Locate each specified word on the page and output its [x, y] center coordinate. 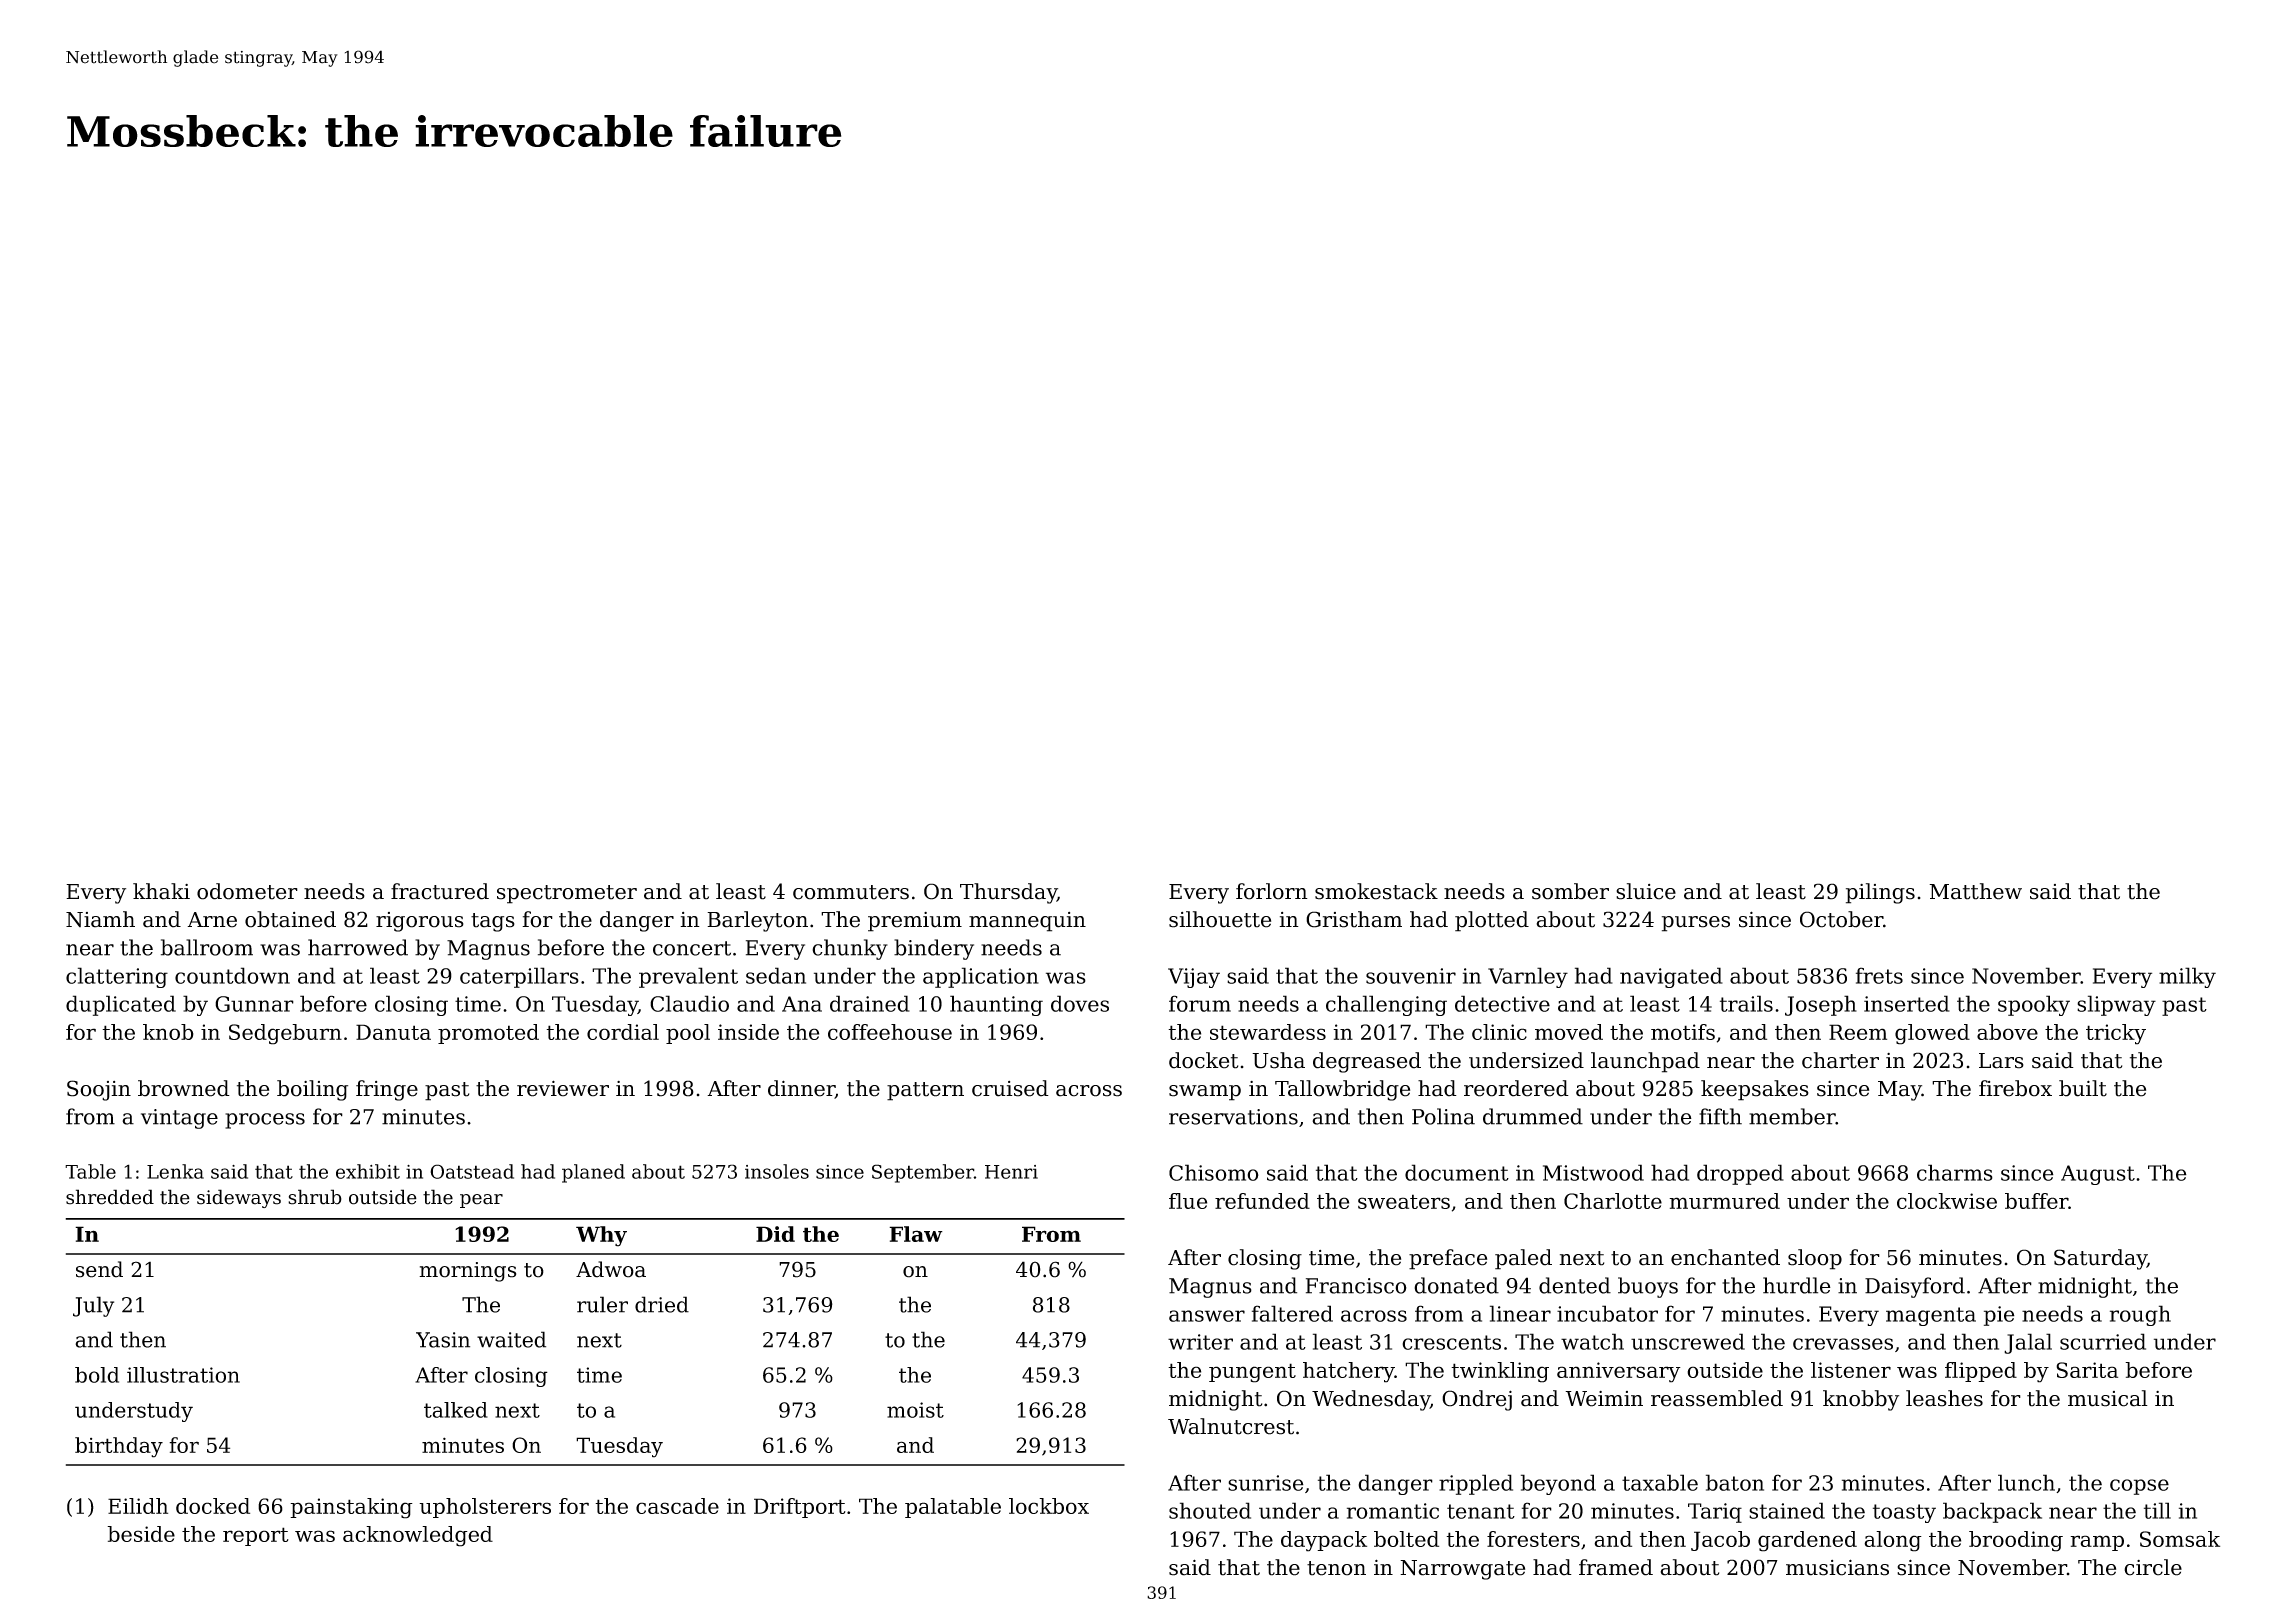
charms [1955, 1172]
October [1841, 919]
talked [456, 1410]
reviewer [563, 1088]
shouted [1210, 1510]
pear [481, 1201]
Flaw [916, 1234]
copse [2139, 1487]
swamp [1205, 1093]
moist [915, 1410]
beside [141, 1534]
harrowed [358, 947]
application [981, 977]
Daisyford [1915, 1287]
